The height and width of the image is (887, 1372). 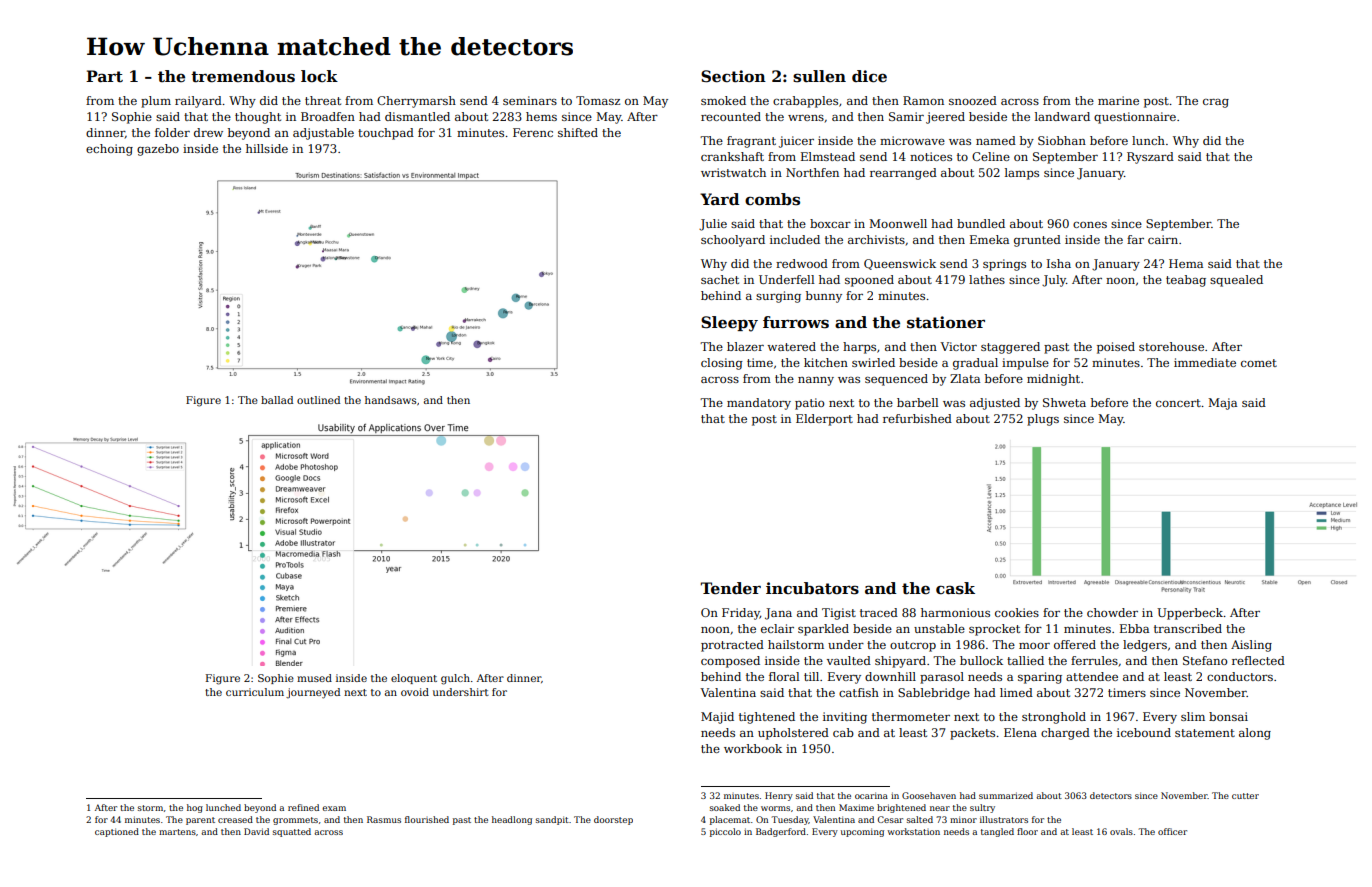 What do you see at coordinates (334, 808) in the image?
I see `exam` at bounding box center [334, 808].
